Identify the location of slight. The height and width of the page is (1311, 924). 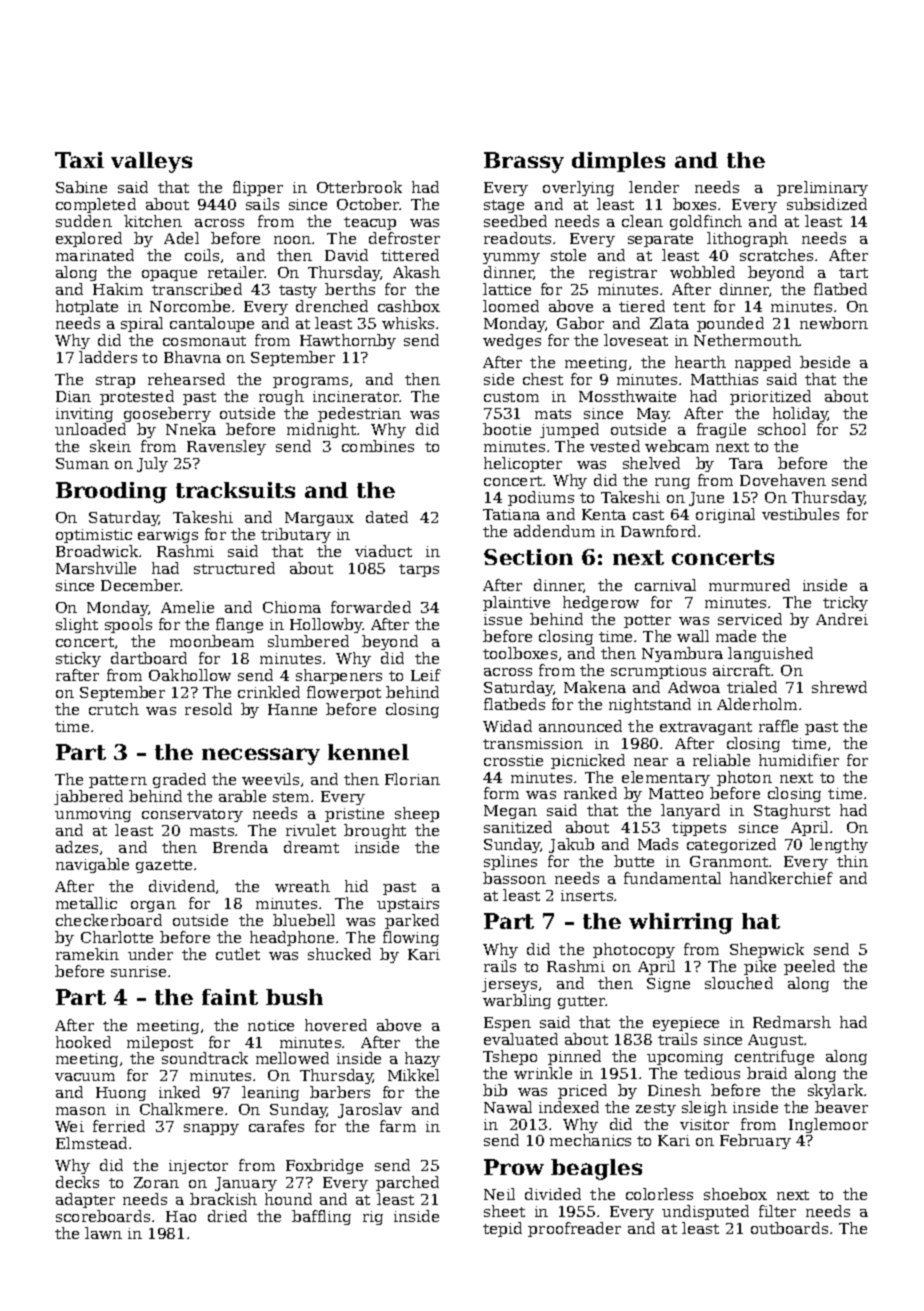
(77, 625).
